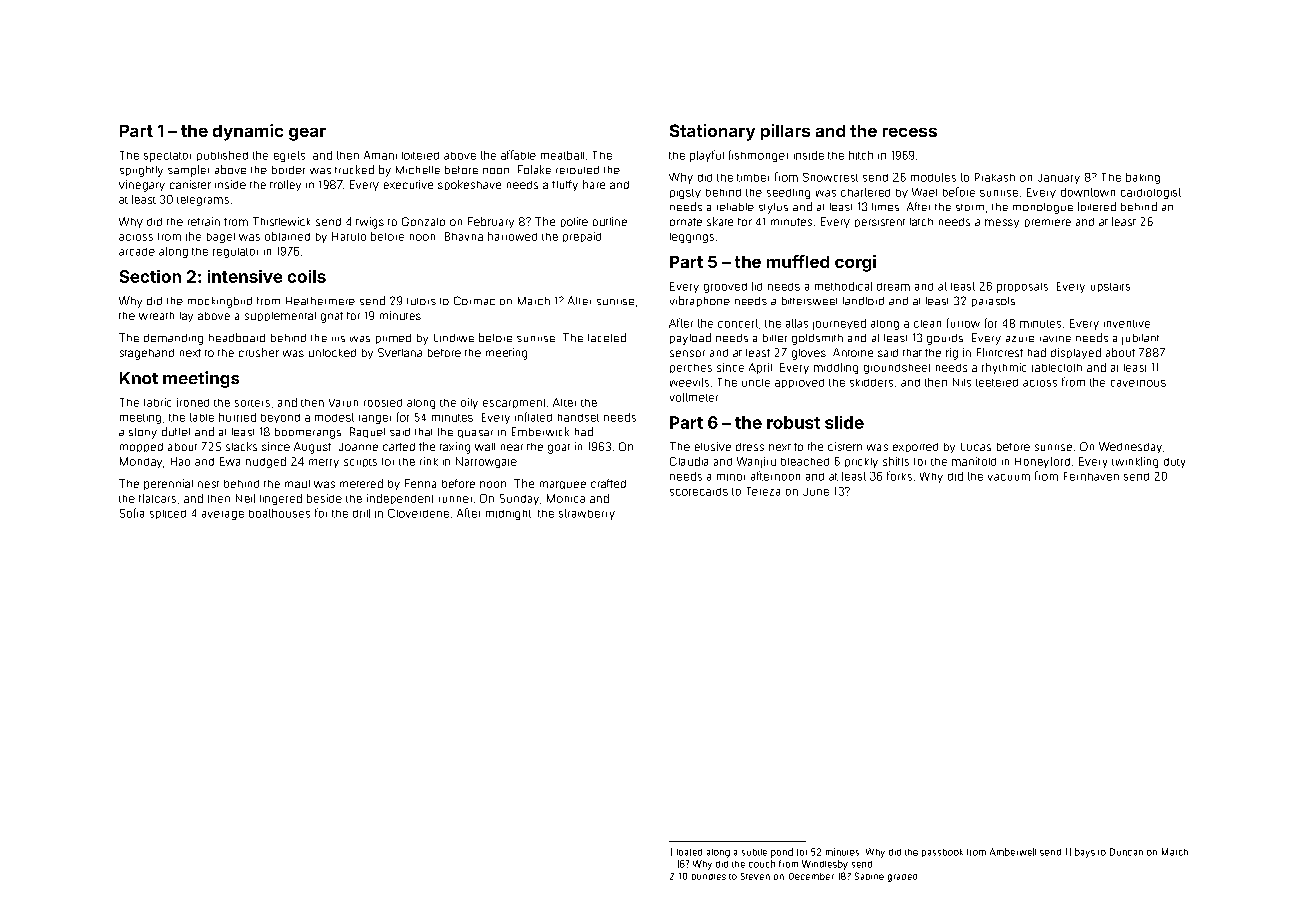 Image resolution: width=1308 pixels, height=924 pixels. I want to click on baking, so click(1143, 178).
